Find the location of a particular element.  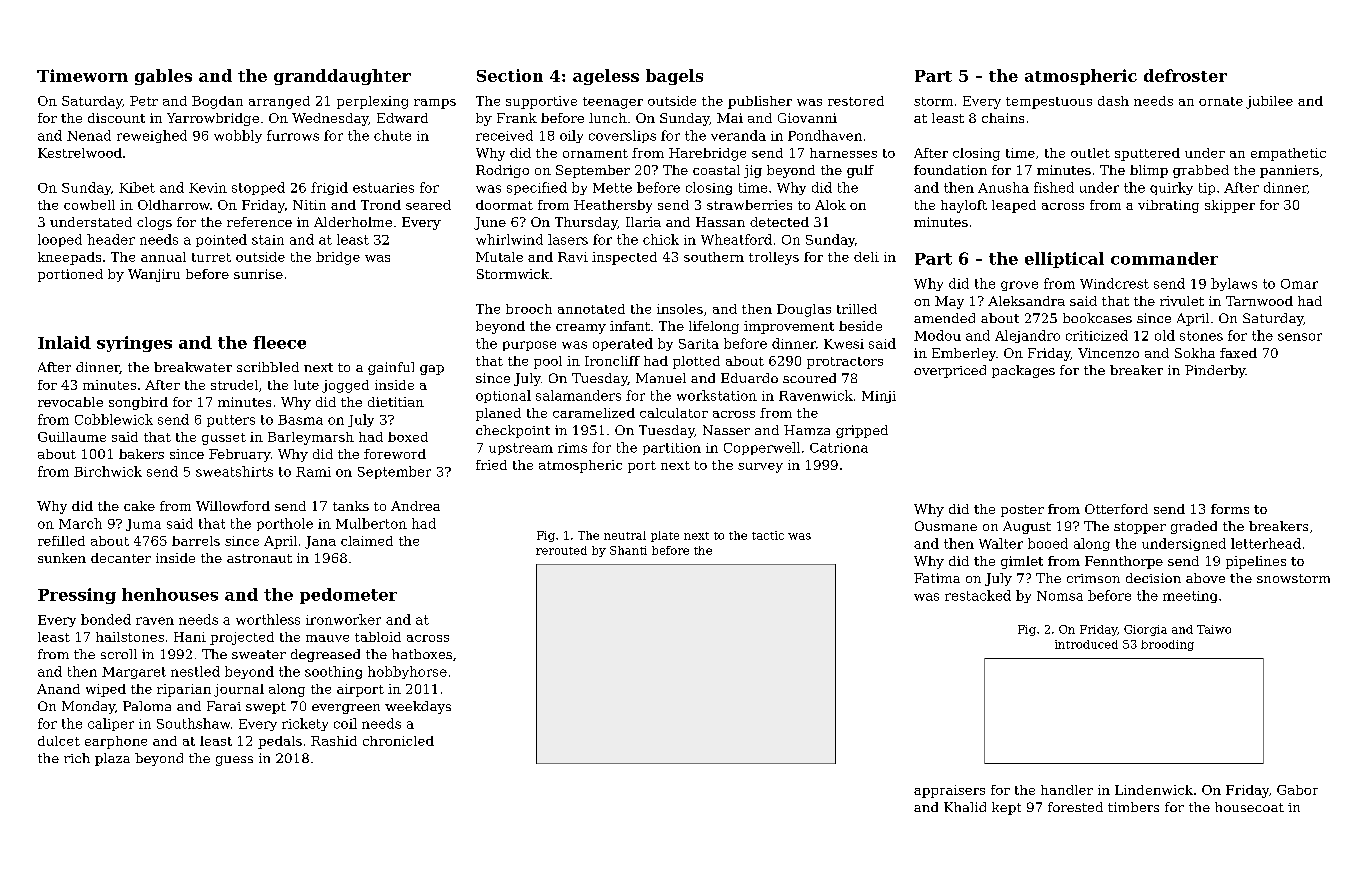

cake is located at coordinates (139, 506).
